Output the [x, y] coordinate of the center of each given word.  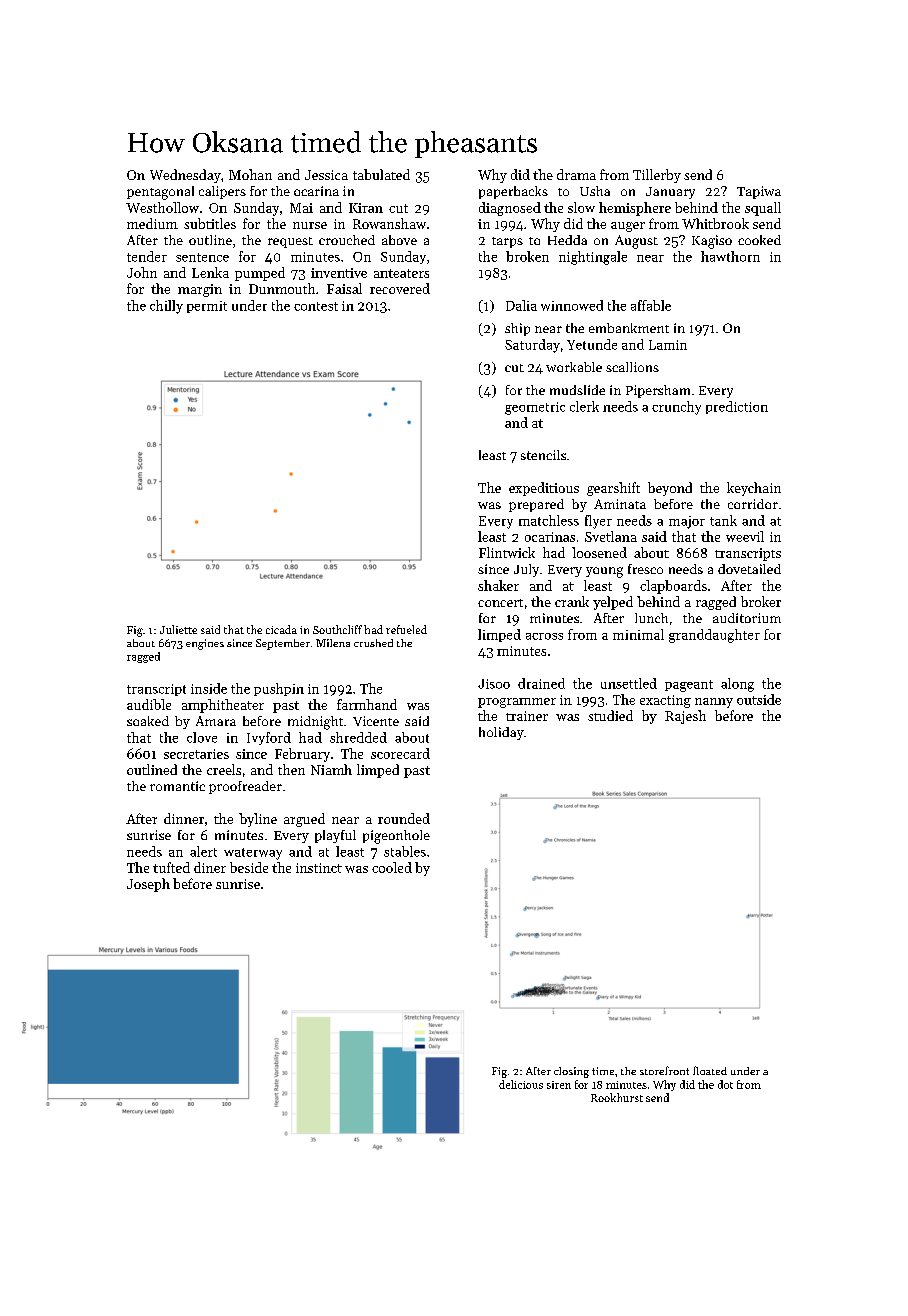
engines [205, 644]
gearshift [613, 489]
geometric [535, 408]
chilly [166, 307]
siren [559, 1085]
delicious [521, 1084]
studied [610, 715]
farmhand [367, 704]
